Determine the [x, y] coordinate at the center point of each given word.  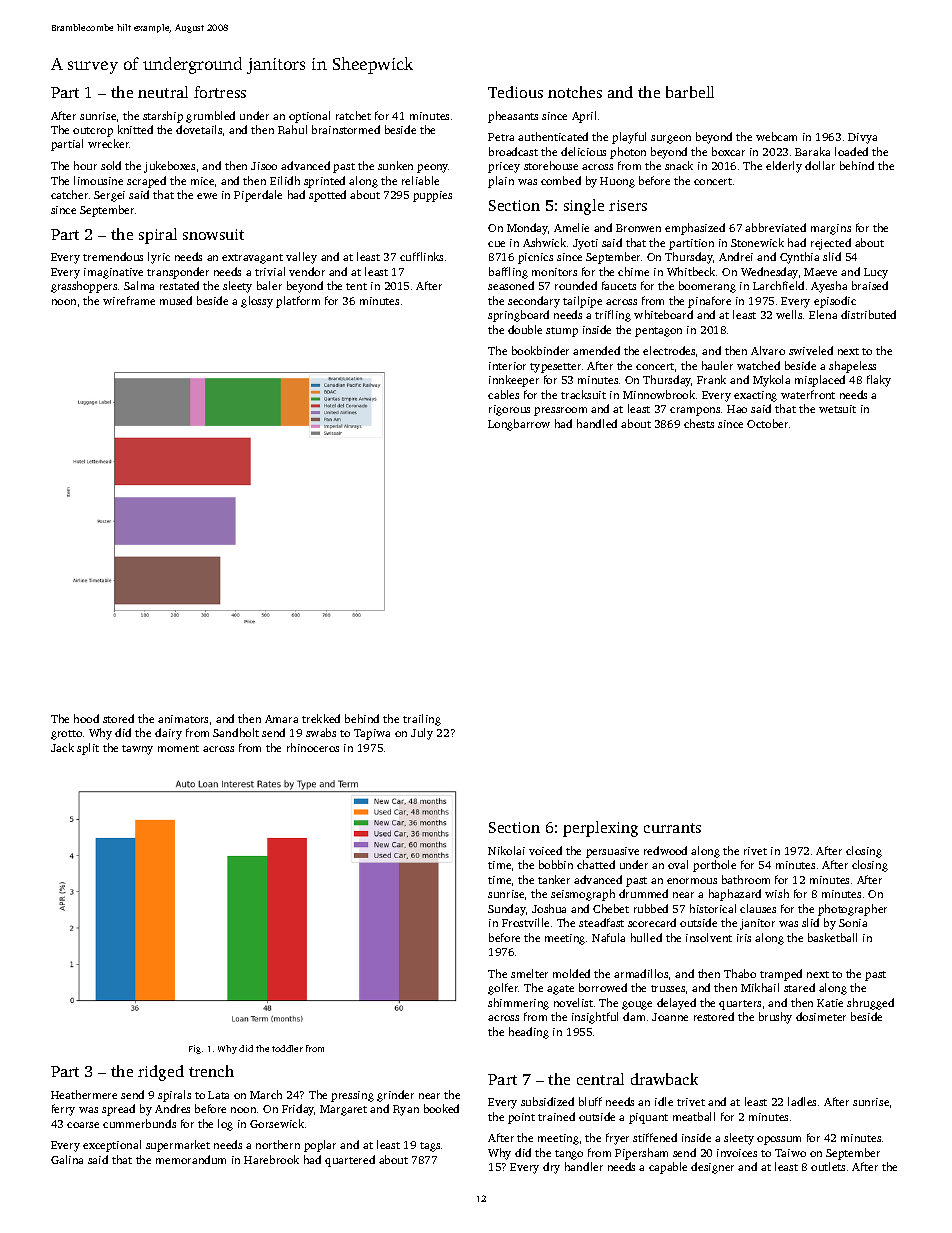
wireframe [129, 300]
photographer [852, 910]
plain [501, 182]
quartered [350, 1161]
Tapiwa [372, 734]
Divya [862, 138]
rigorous [509, 410]
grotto [66, 735]
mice [202, 181]
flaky [879, 381]
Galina [67, 1159]
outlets [828, 1166]
